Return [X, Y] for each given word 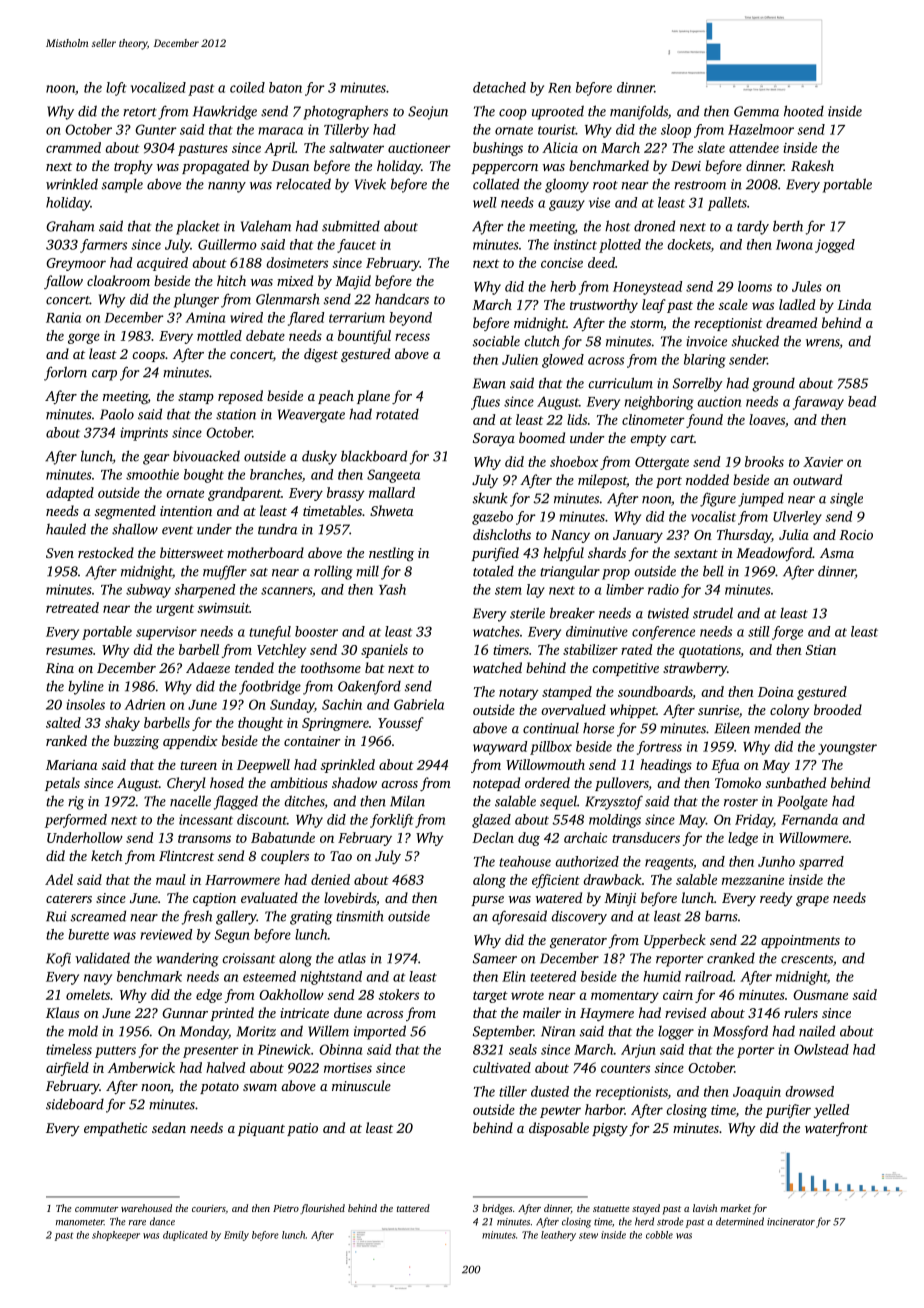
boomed [542, 437]
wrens [823, 344]
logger [676, 1033]
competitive [625, 669]
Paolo [117, 414]
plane [373, 397]
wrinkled [72, 184]
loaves [767, 419]
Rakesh [812, 165]
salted [63, 722]
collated [496, 184]
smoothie [152, 474]
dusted [550, 1091]
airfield [67, 1069]
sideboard [75, 1104]
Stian [821, 650]
